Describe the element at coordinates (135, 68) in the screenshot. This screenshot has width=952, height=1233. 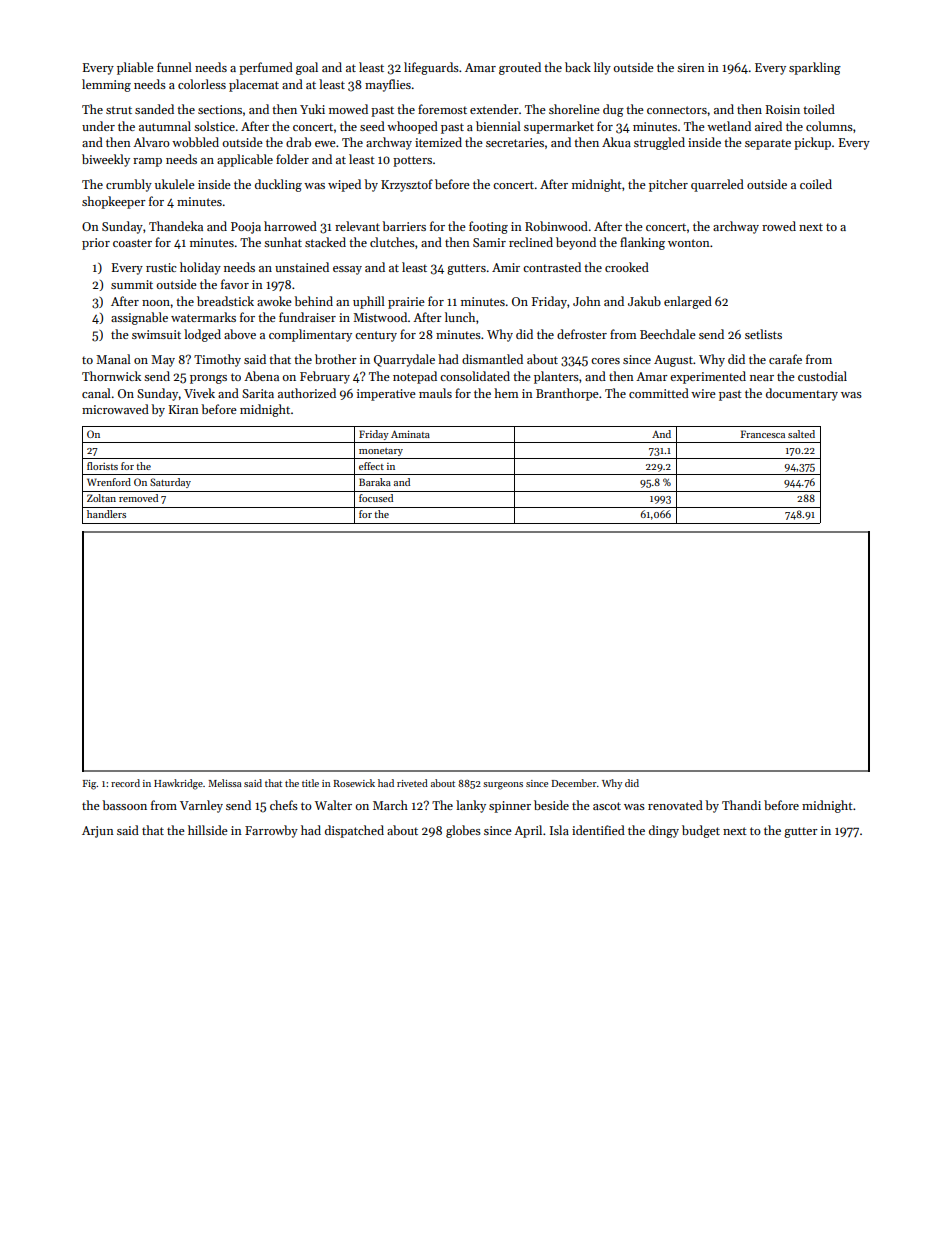
I see `pliable` at that location.
